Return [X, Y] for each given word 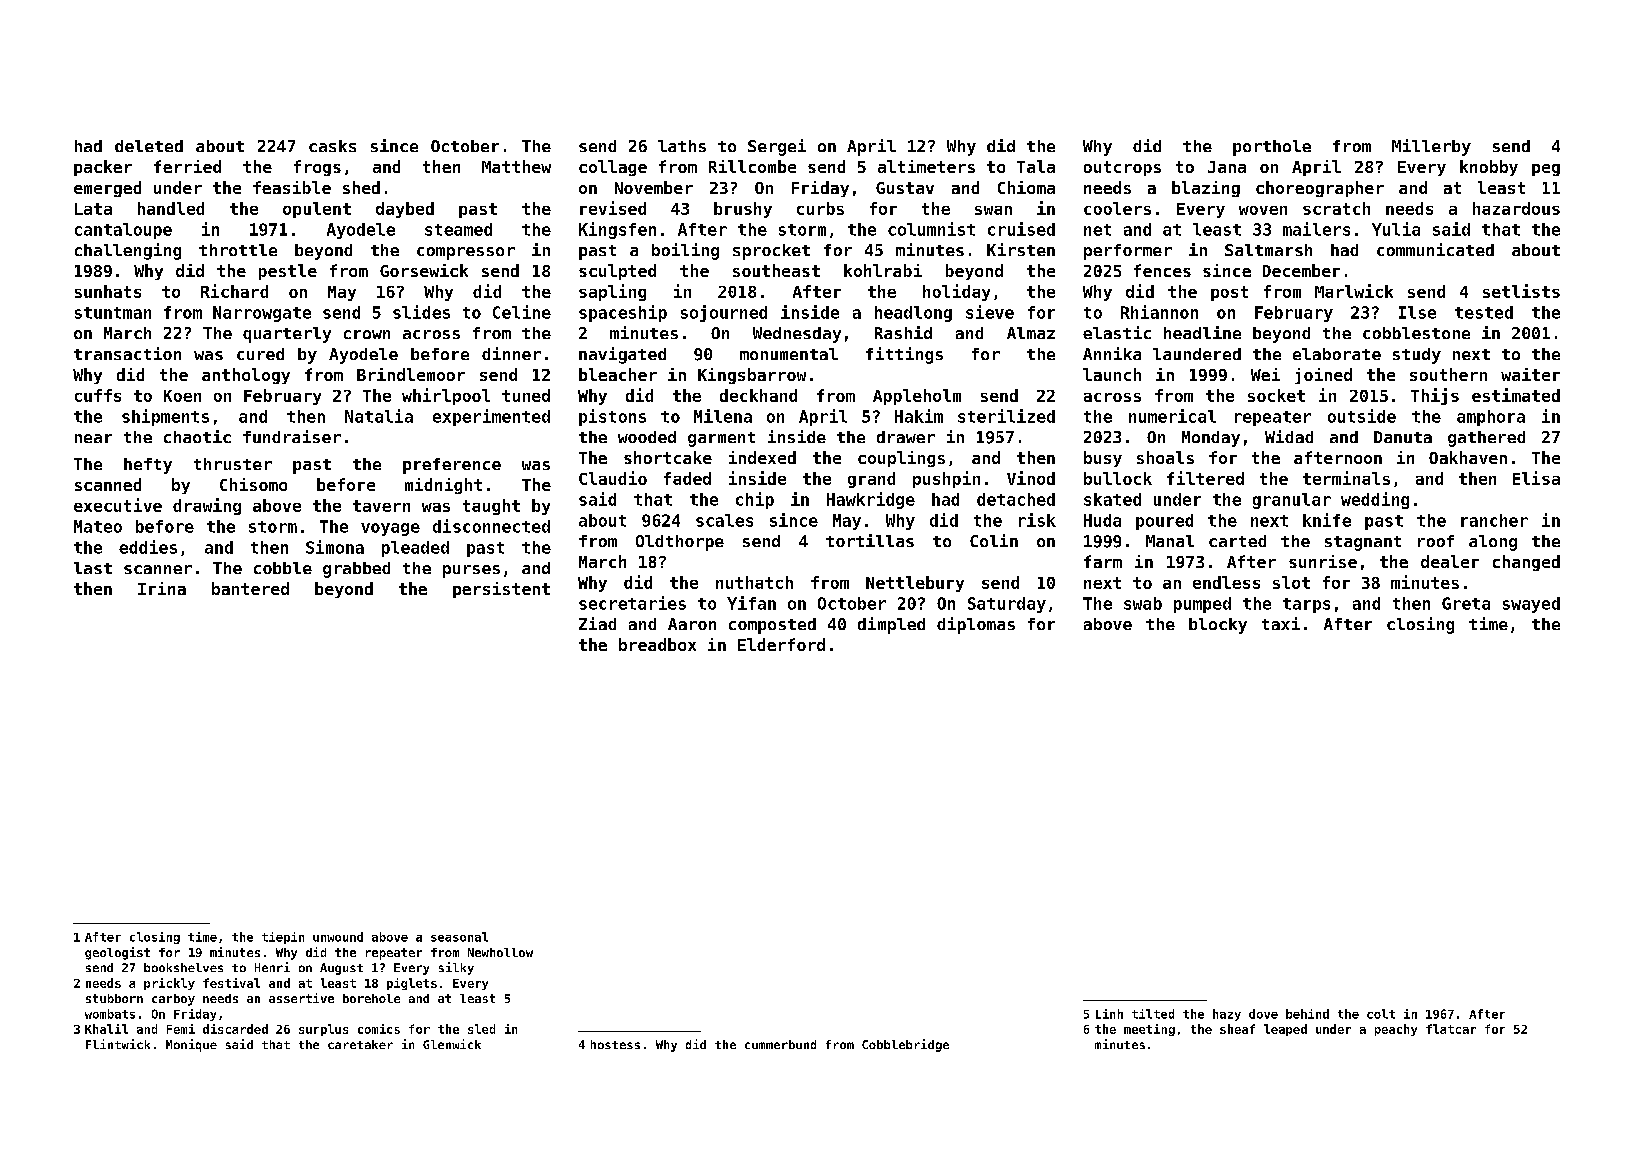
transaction [127, 353]
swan [993, 210]
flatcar [1451, 1029]
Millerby [1431, 147]
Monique [191, 1045]
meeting [1149, 1030]
